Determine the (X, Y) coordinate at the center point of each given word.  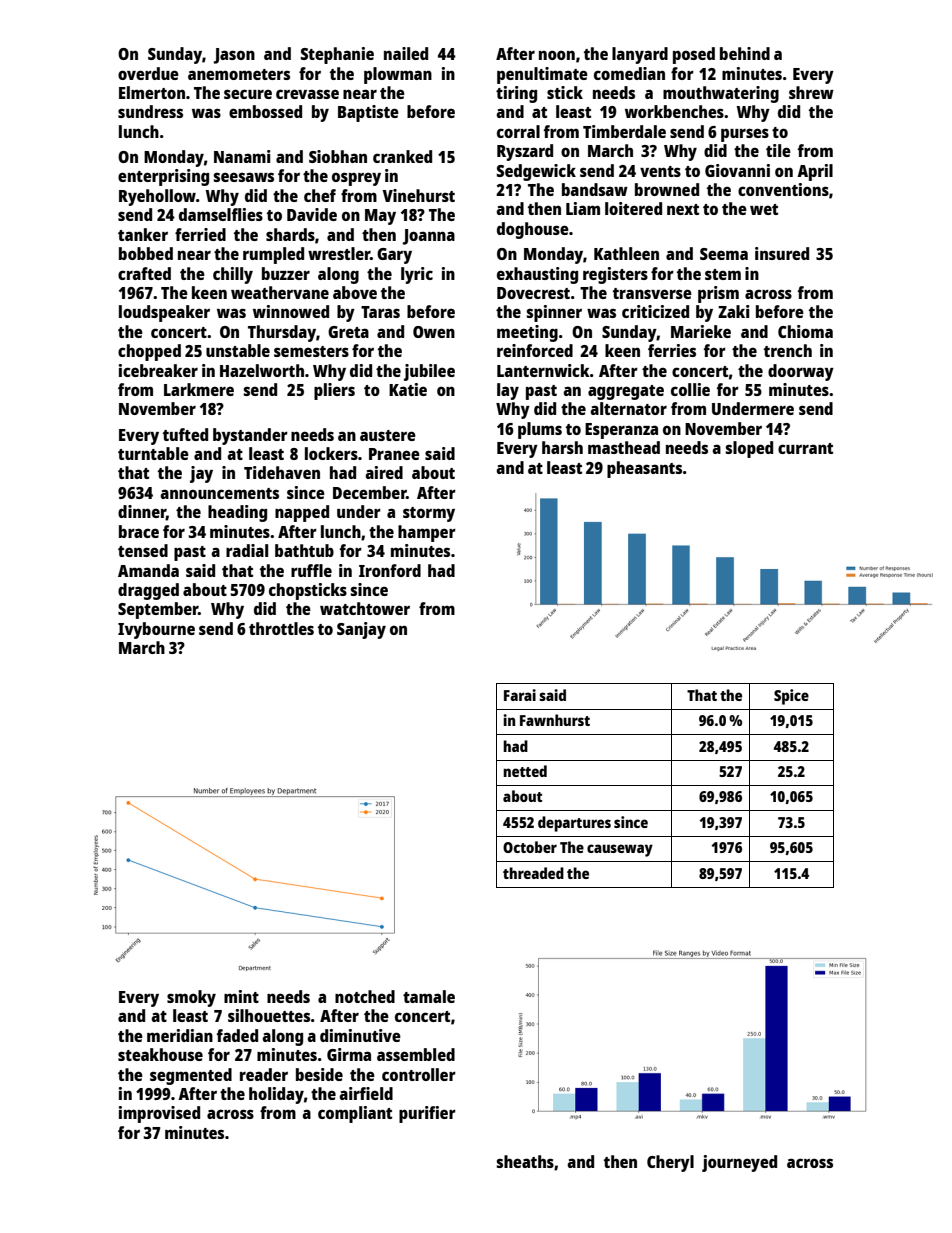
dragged (148, 591)
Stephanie (337, 55)
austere (388, 435)
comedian (629, 73)
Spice (791, 697)
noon (557, 55)
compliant (355, 1114)
